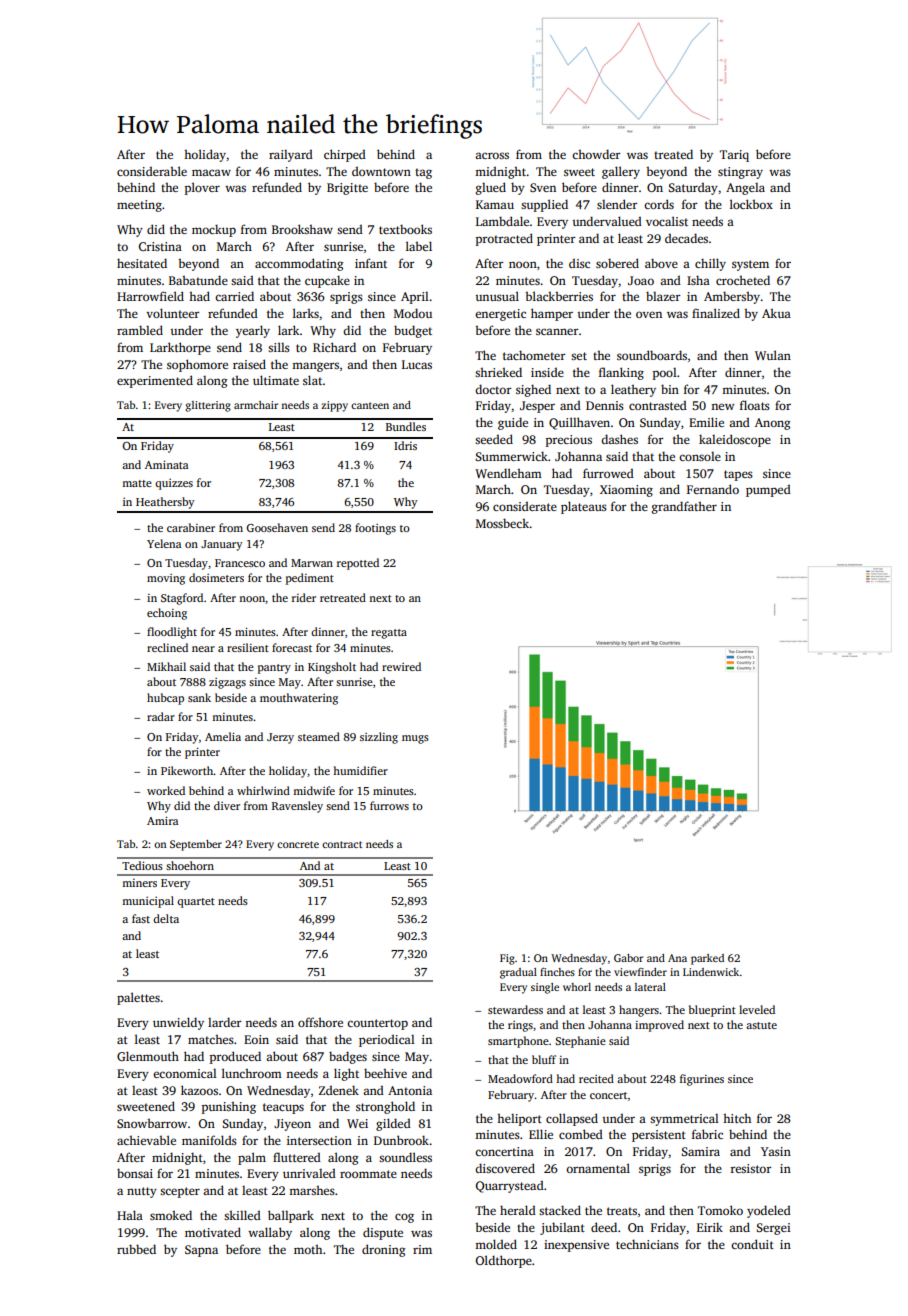 Image resolution: width=908 pixels, height=1316 pixels. I want to click on Amelia, so click(223, 736).
